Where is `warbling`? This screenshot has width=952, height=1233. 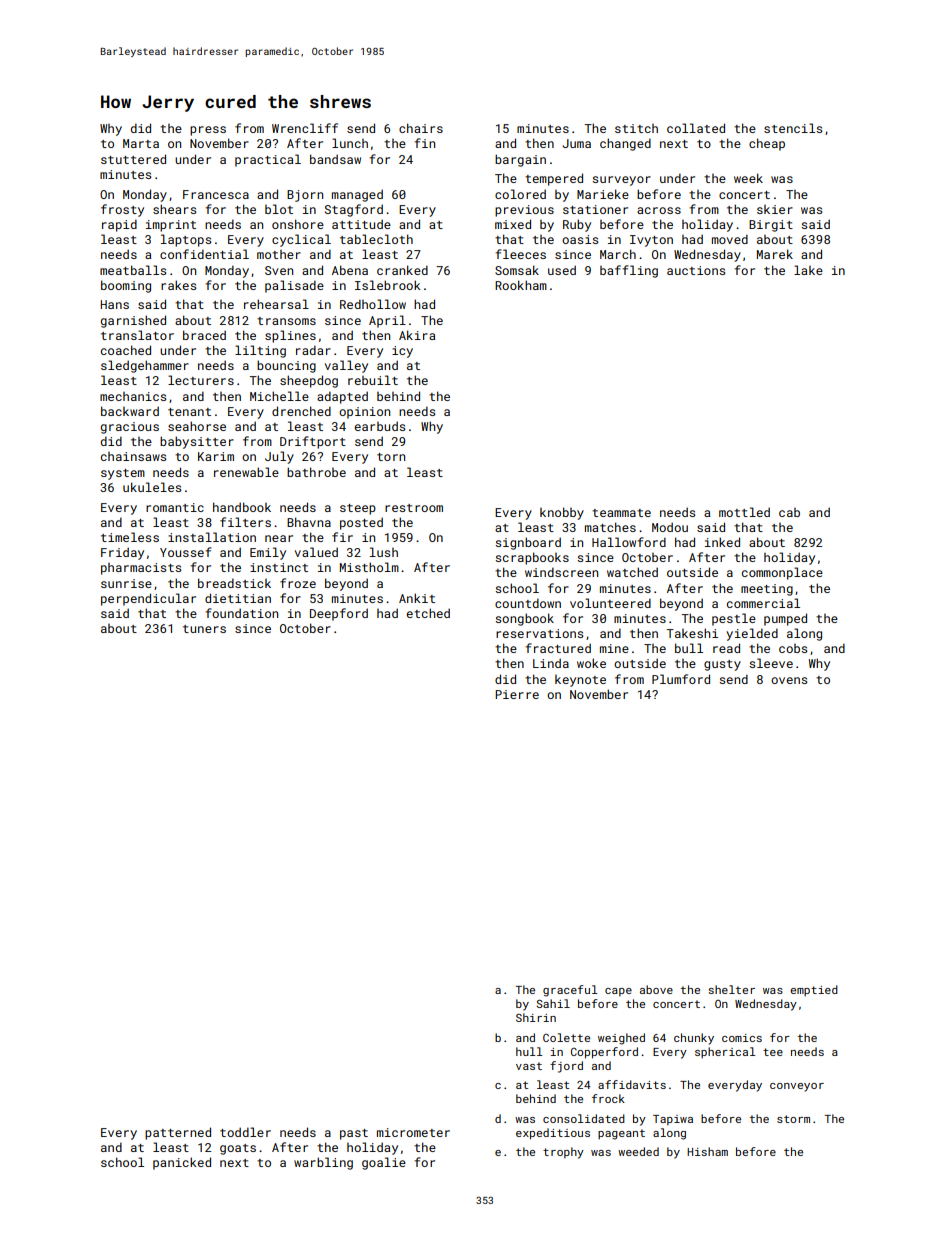 warbling is located at coordinates (323, 1163).
